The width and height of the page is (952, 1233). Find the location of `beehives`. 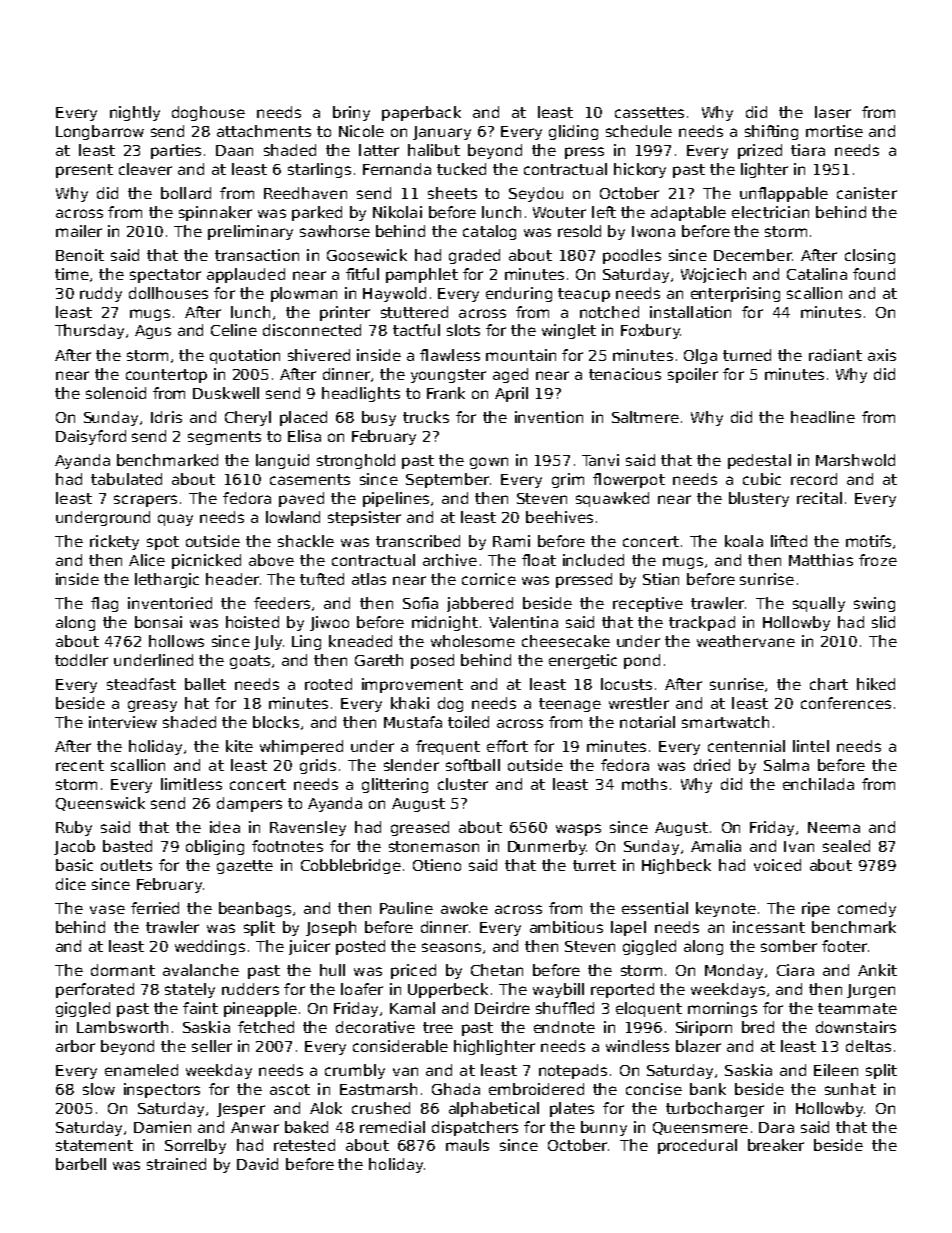

beehives is located at coordinates (559, 517).
